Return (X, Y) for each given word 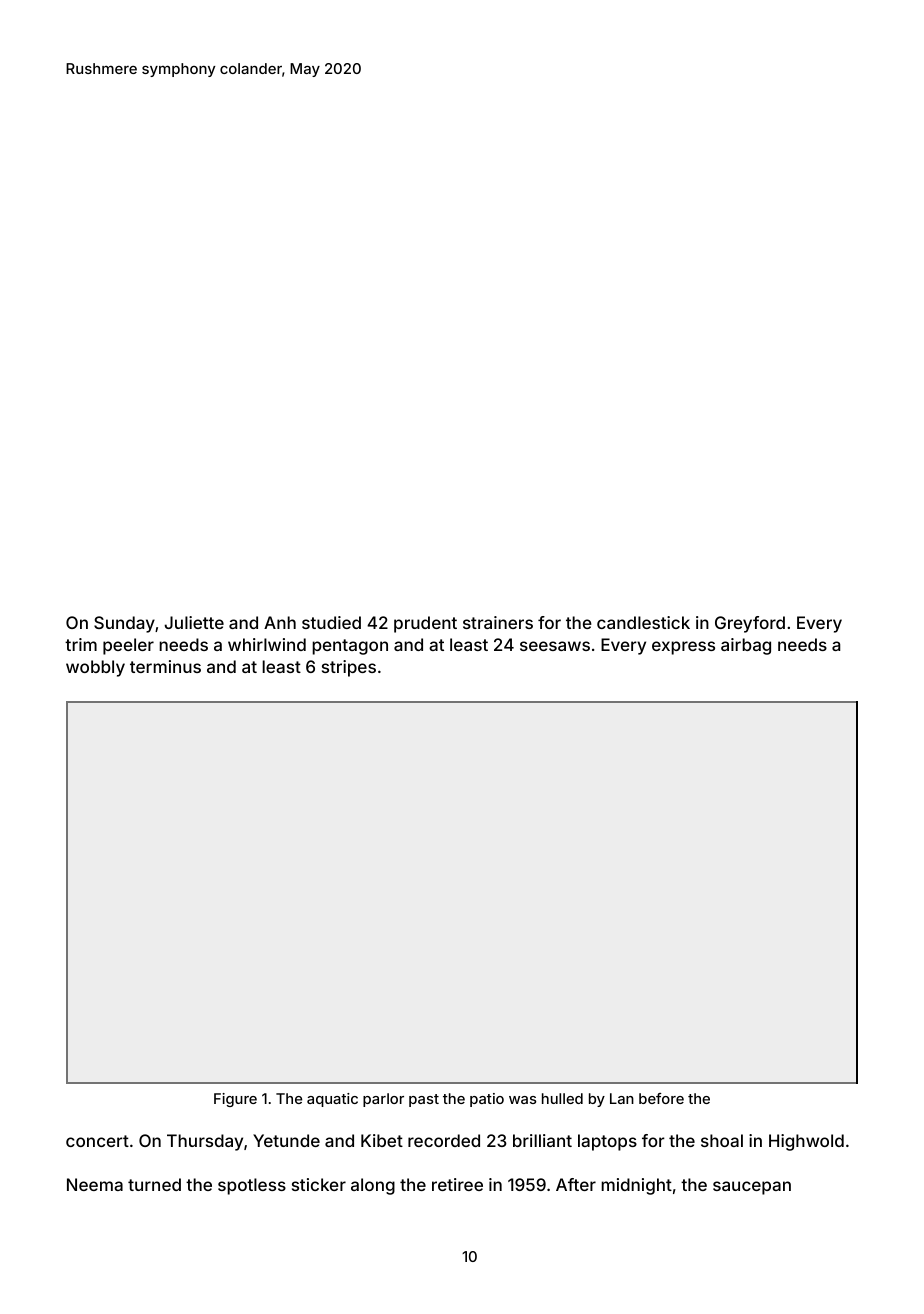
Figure (235, 1100)
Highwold (806, 1142)
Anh (280, 622)
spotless (252, 1186)
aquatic (332, 1100)
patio (487, 1100)
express (683, 648)
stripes (349, 668)
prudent (425, 624)
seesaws (555, 646)
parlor (383, 1100)
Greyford (750, 624)
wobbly (95, 668)
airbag (746, 646)
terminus (165, 666)
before (661, 1098)
